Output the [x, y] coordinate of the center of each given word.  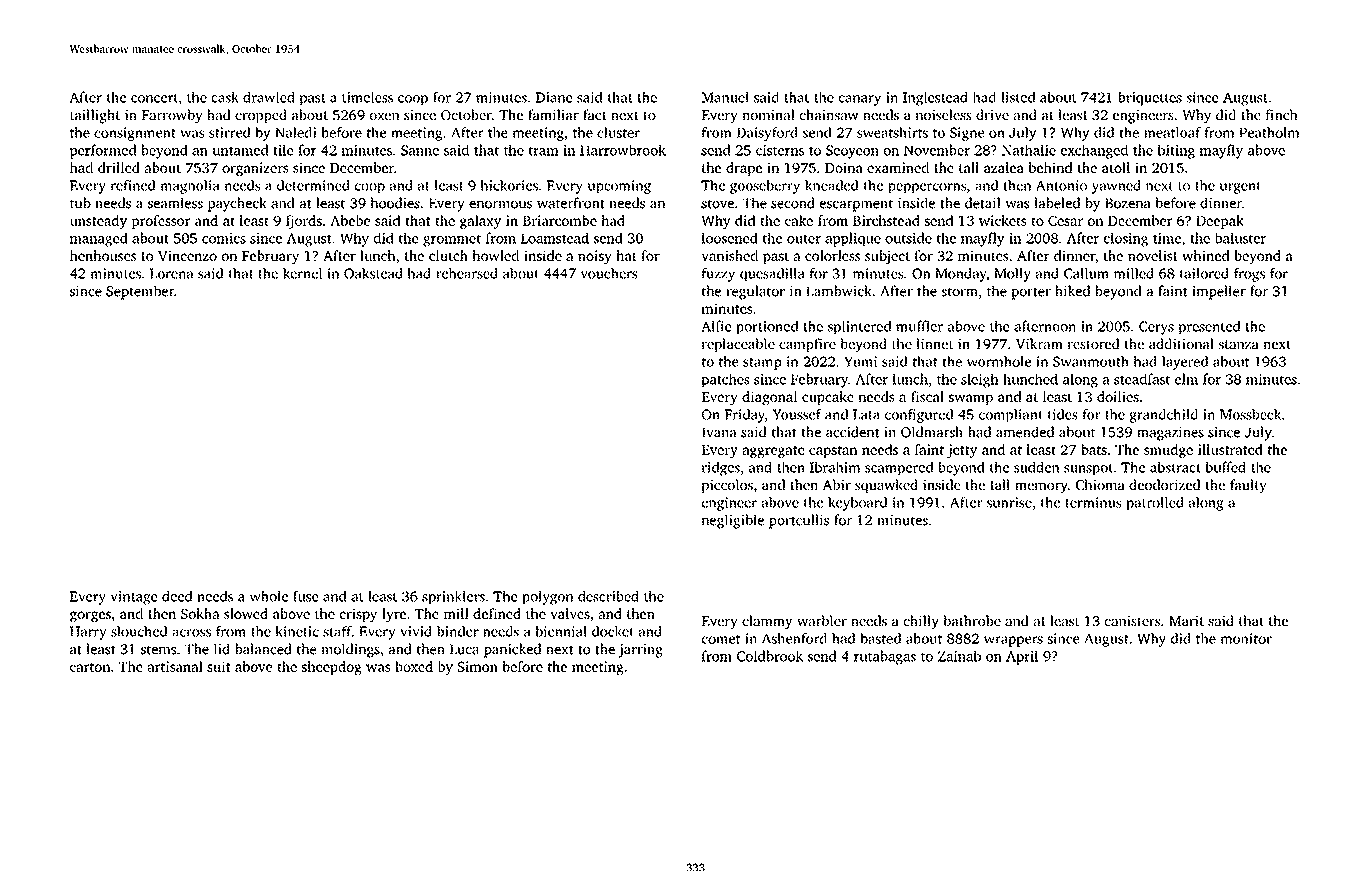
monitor [1246, 638]
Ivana [719, 432]
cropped [261, 116]
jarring [640, 651]
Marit [1186, 620]
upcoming [619, 187]
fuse [306, 596]
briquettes [1150, 98]
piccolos [727, 486]
